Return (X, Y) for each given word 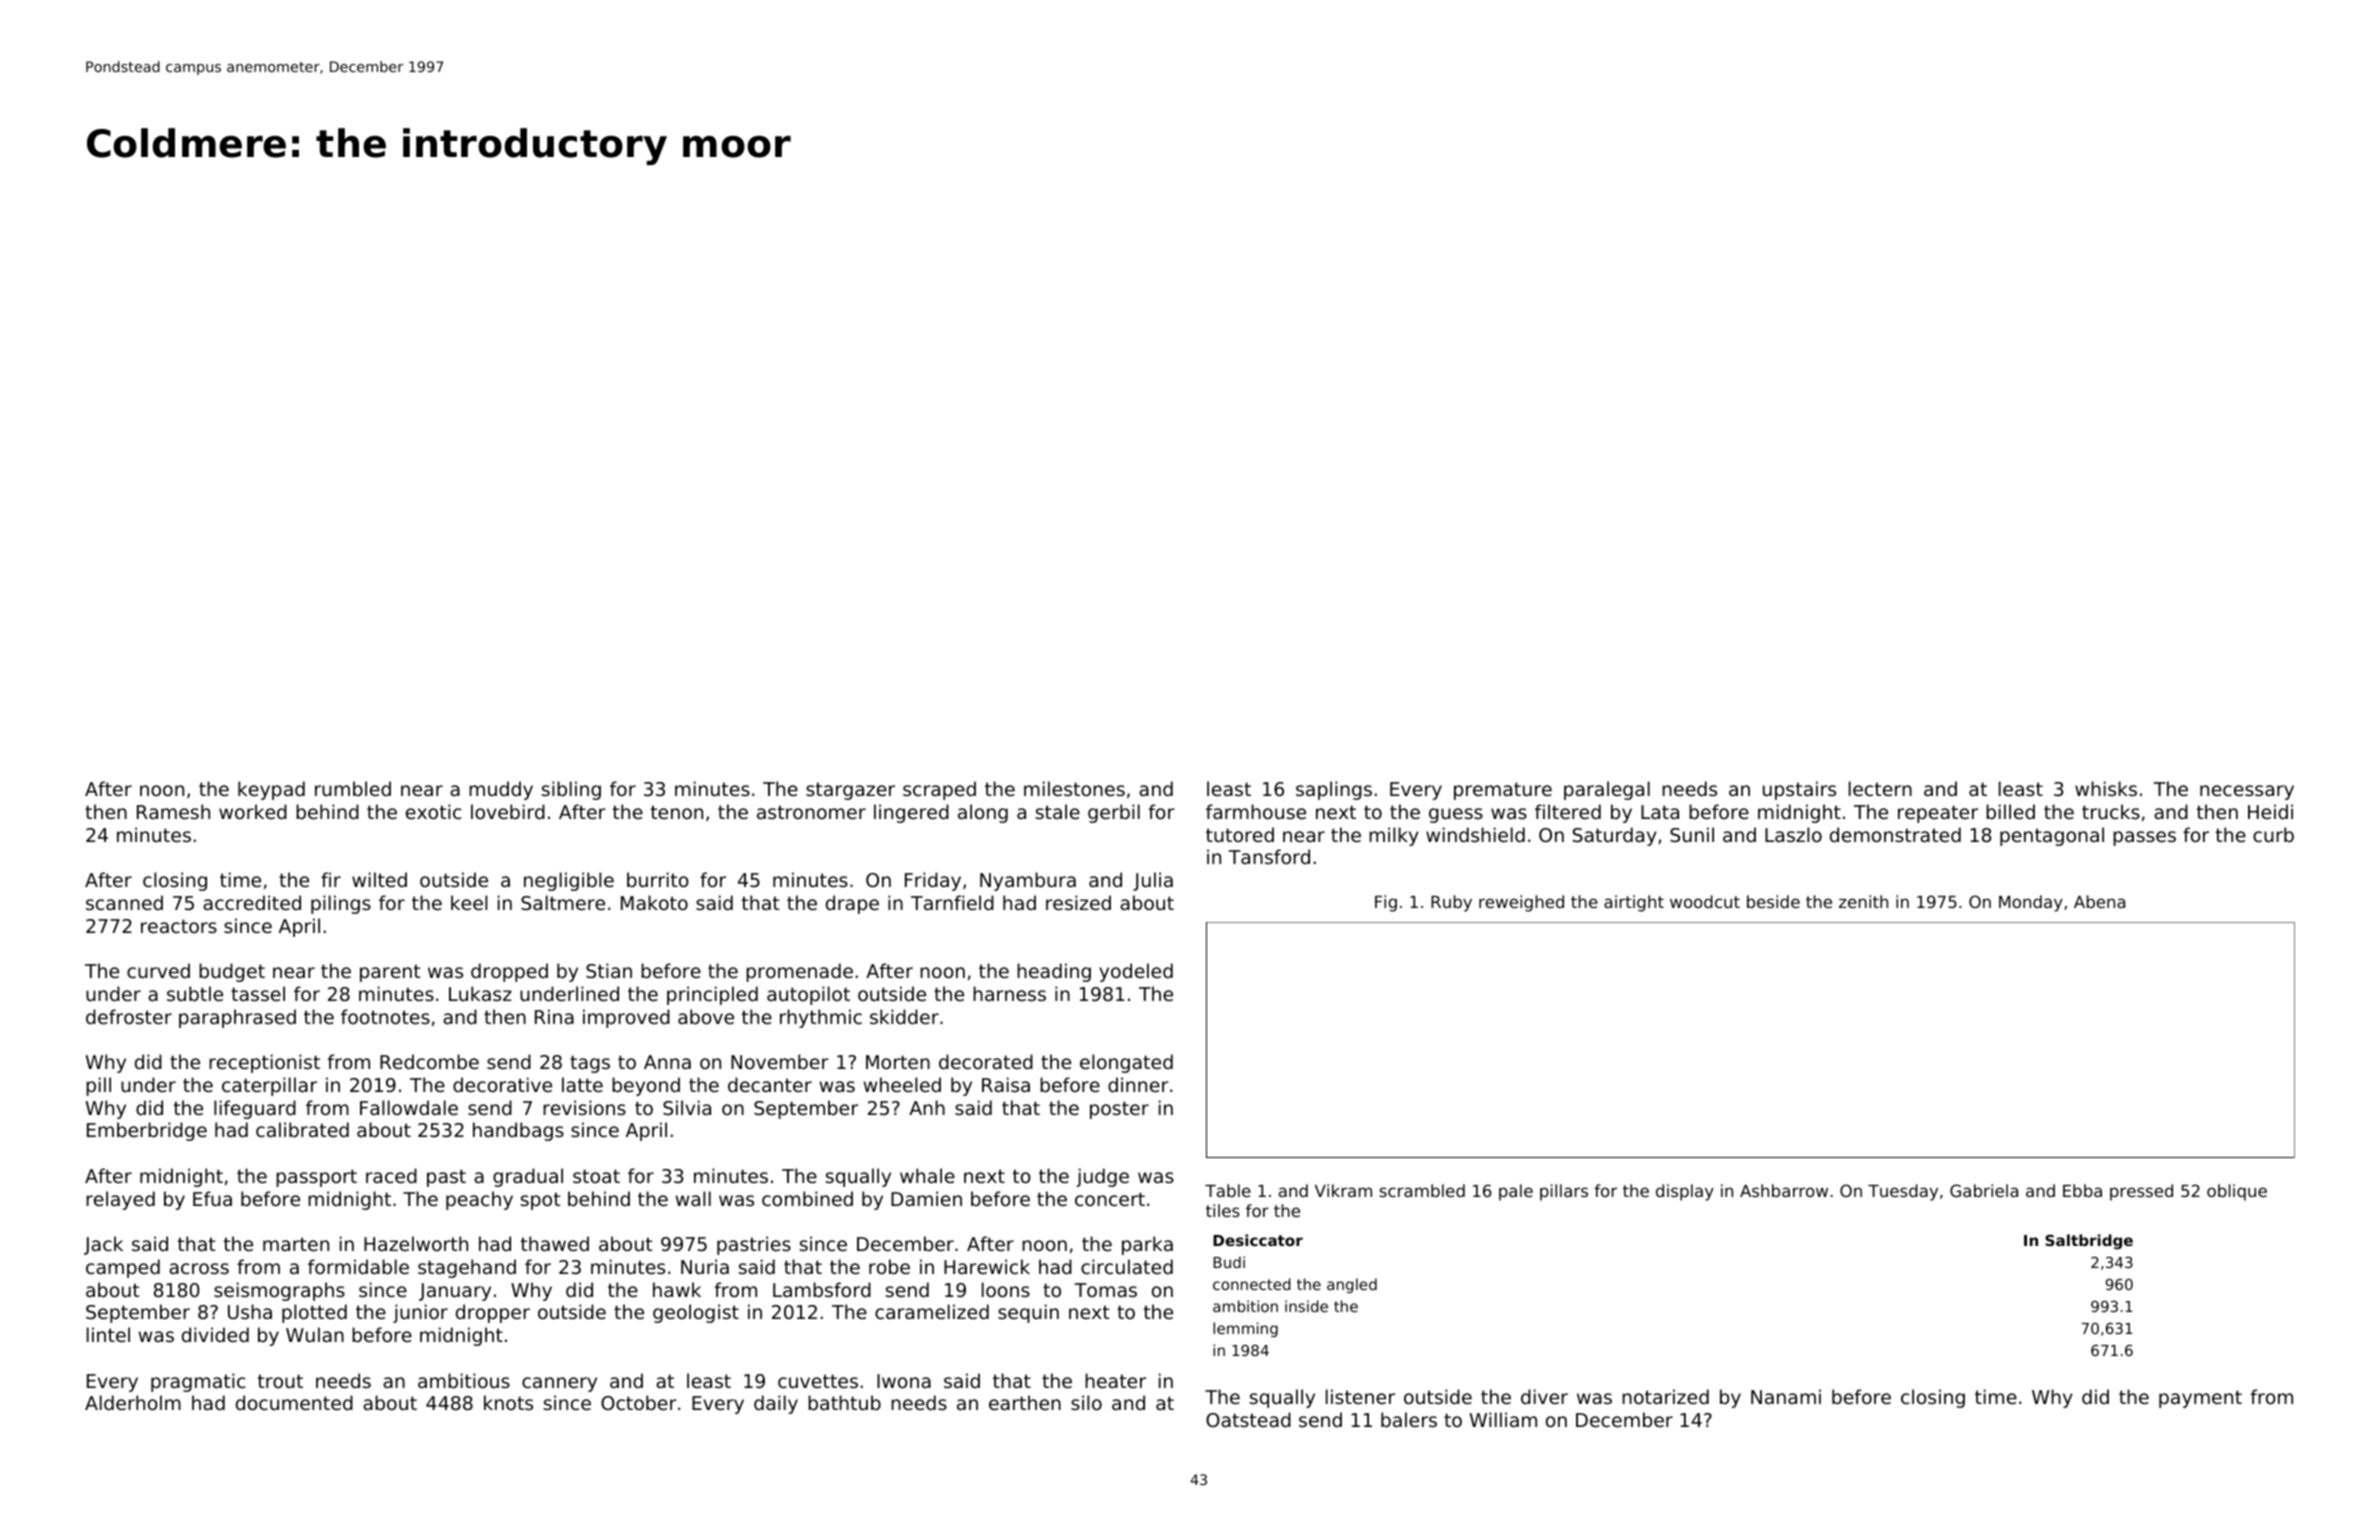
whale (927, 1175)
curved (158, 970)
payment (2200, 1399)
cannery (559, 1384)
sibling (571, 790)
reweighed (1521, 903)
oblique (2237, 1192)
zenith (1863, 901)
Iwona (904, 1381)
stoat (596, 1176)
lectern (1880, 788)
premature (1503, 791)
